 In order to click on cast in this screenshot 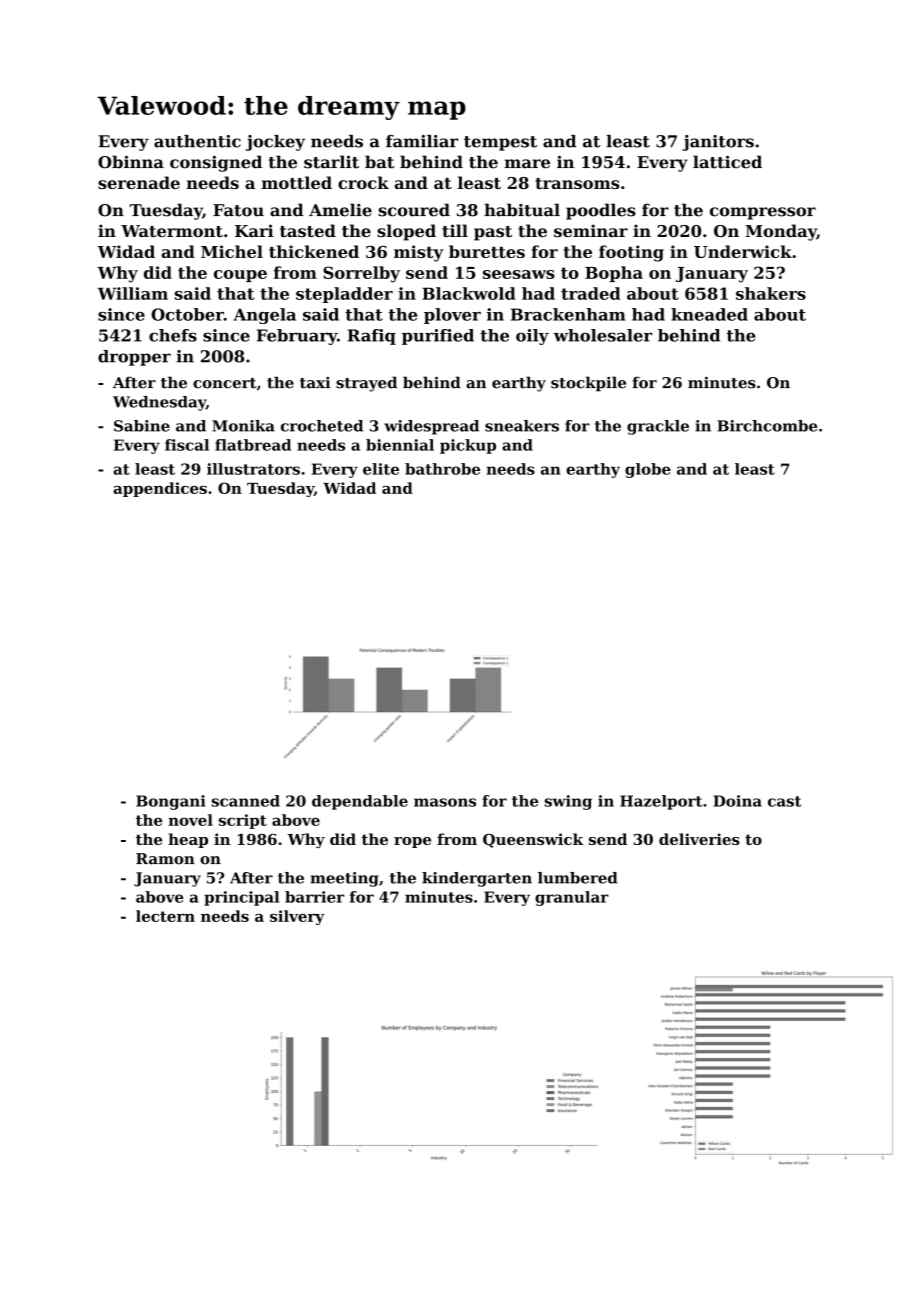, I will do `click(784, 801)`.
